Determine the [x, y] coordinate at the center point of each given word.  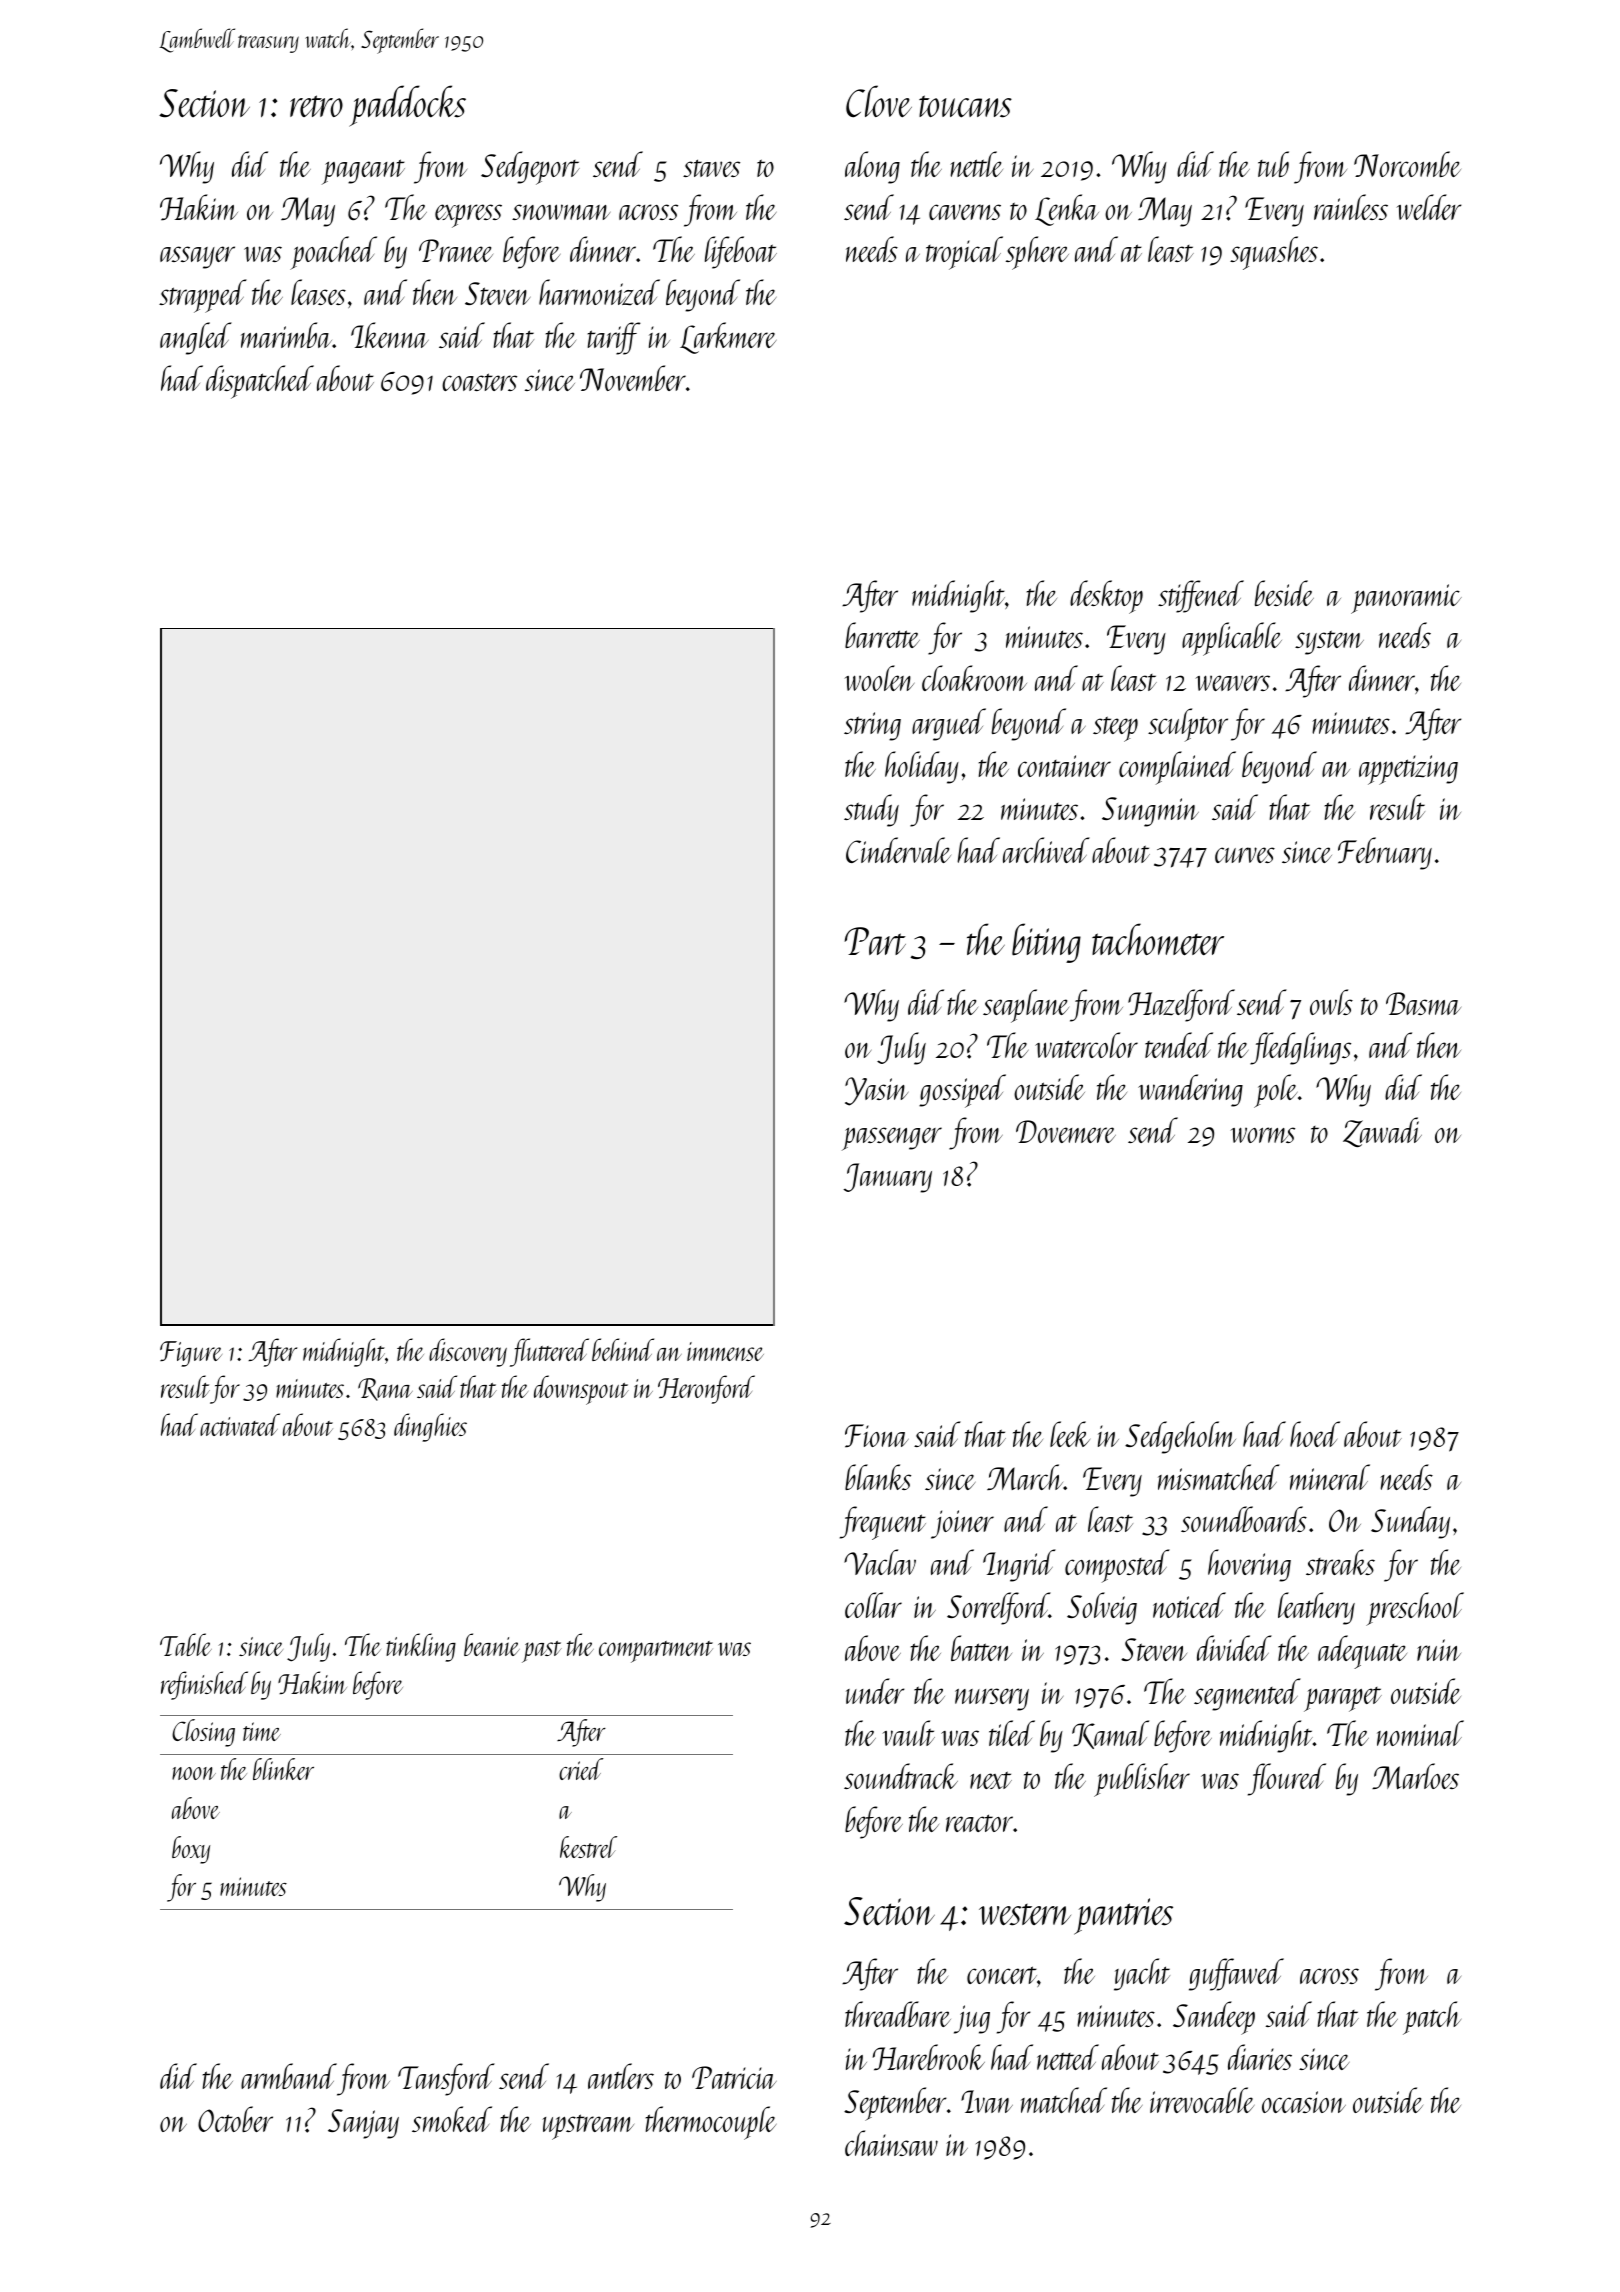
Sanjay [363, 2124]
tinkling [421, 1647]
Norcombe [1407, 164]
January [887, 1178]
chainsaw [891, 2143]
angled [196, 338]
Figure [191, 1354]
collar [873, 1605]
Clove [879, 101]
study [871, 810]
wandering [1190, 1090]
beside [1284, 593]
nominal [1420, 1733]
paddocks [407, 106]
